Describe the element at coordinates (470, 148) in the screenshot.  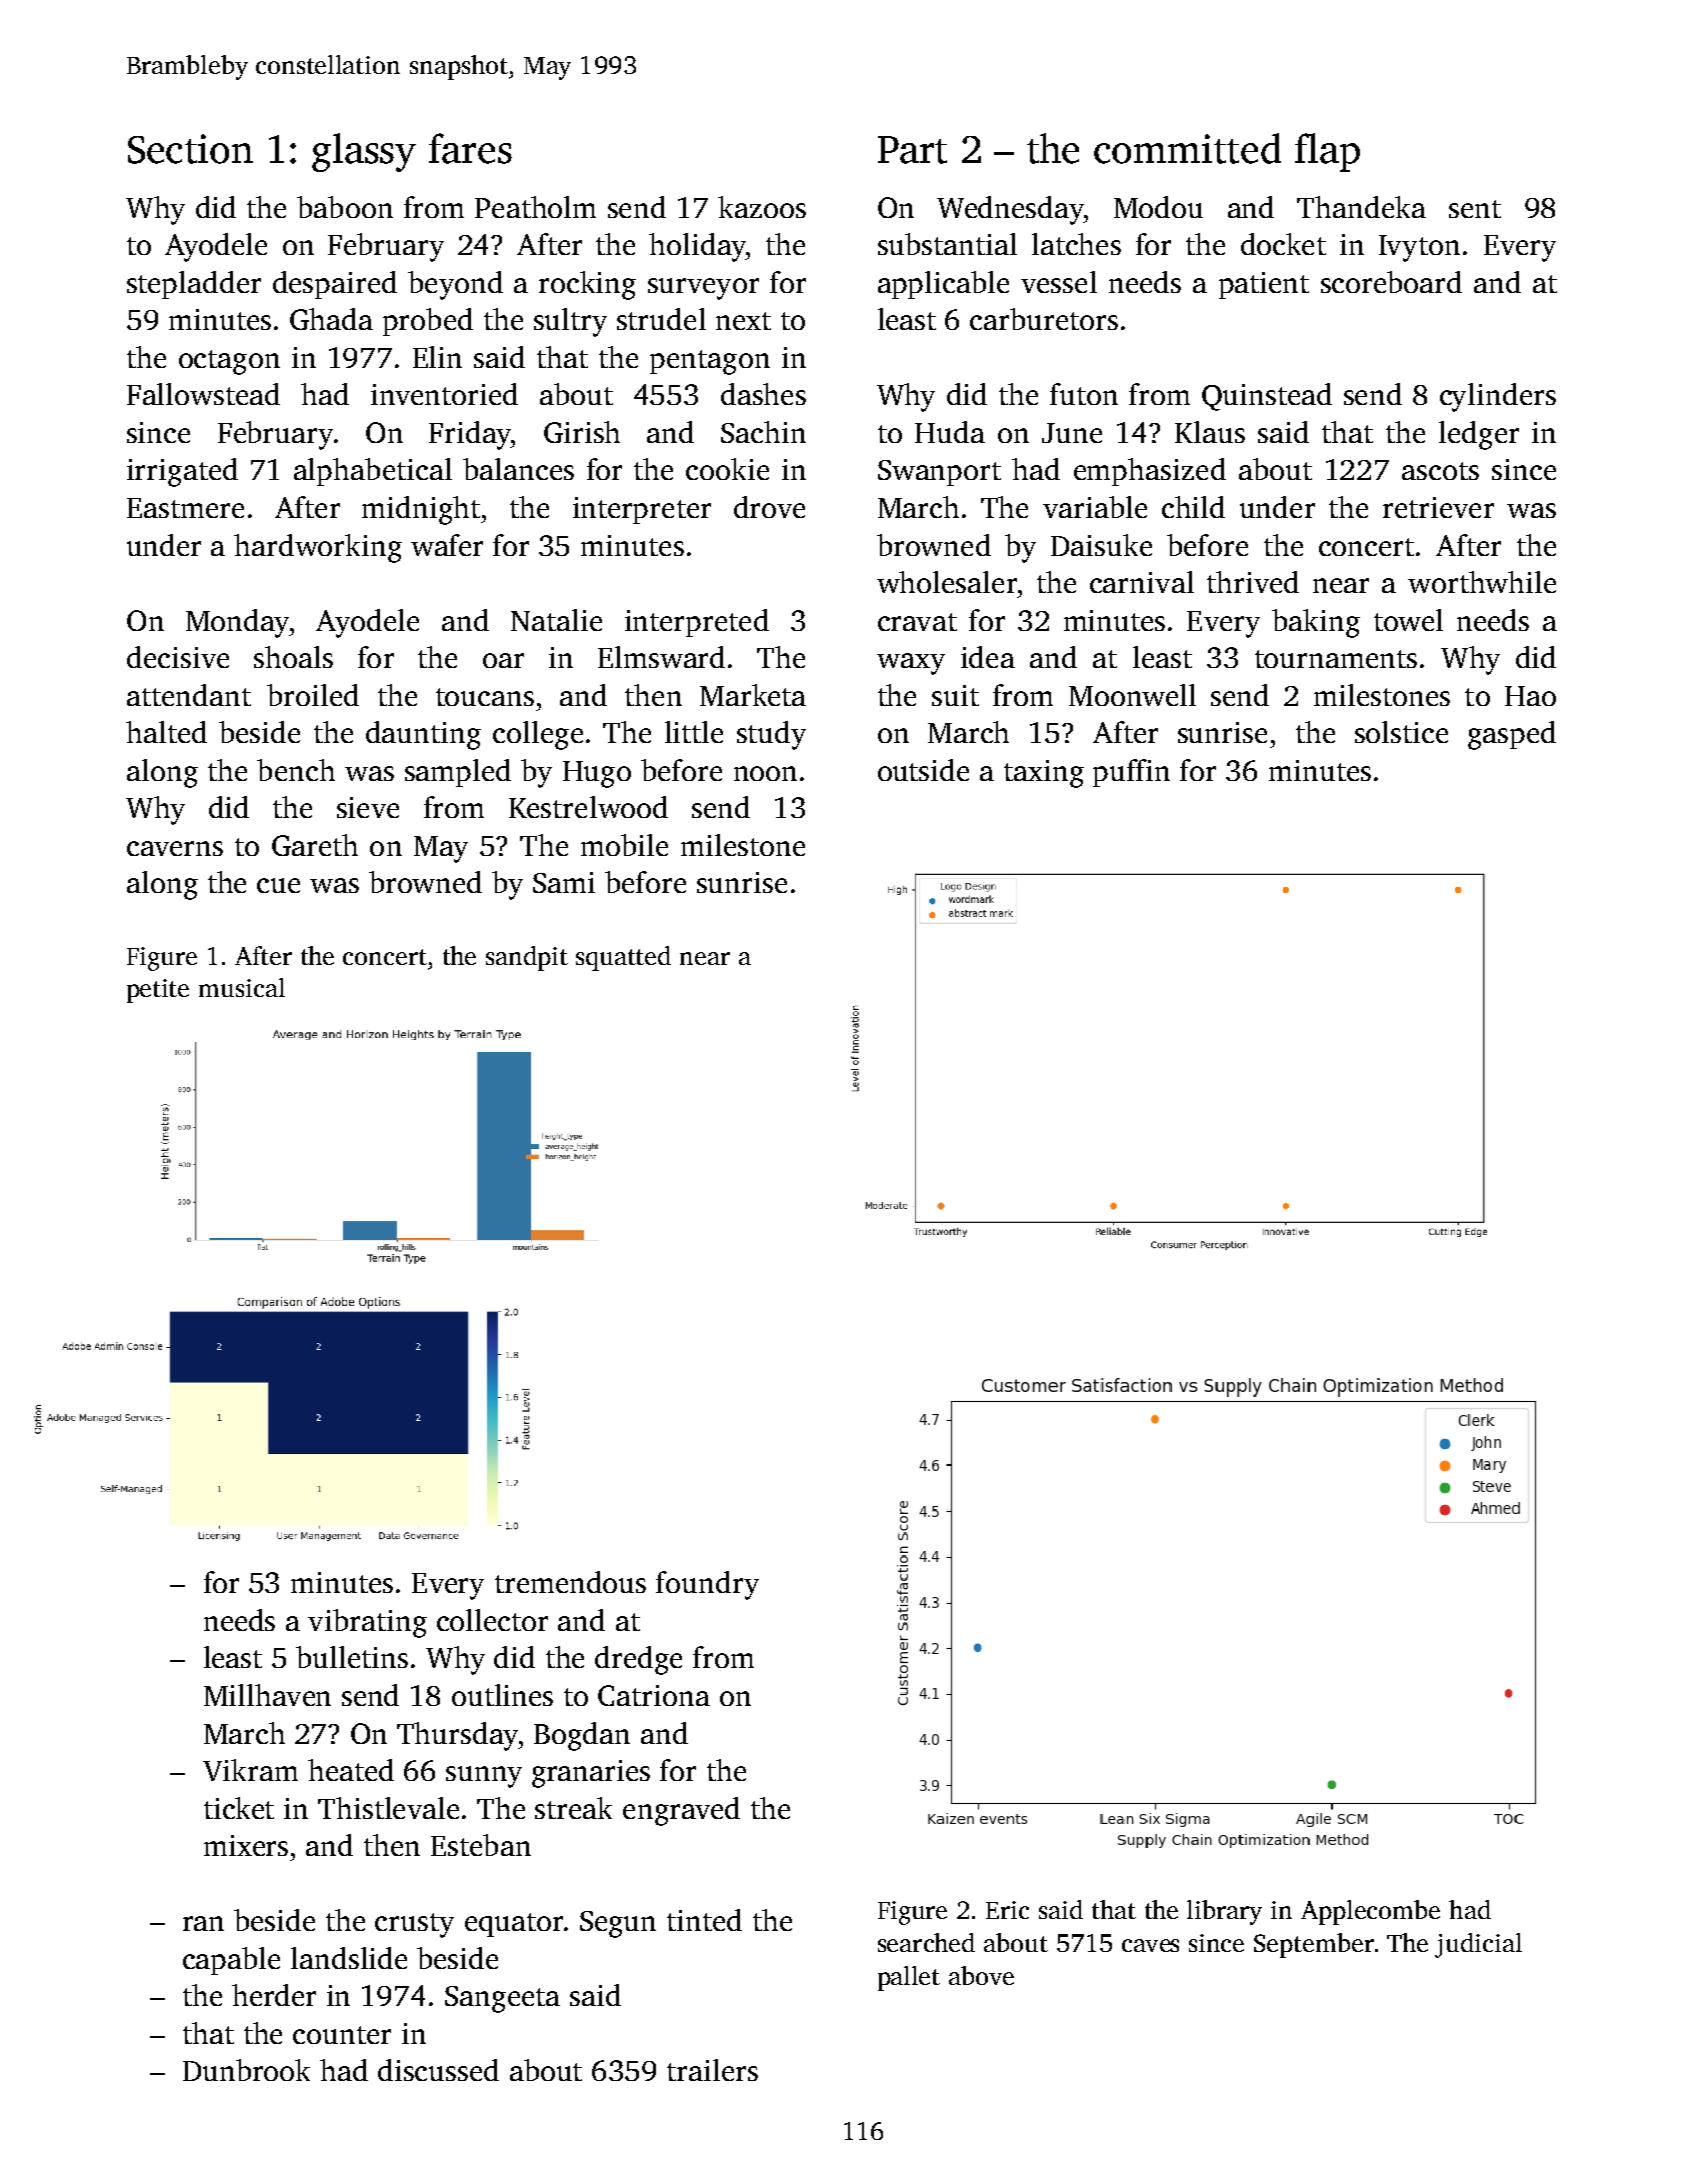
I see `fares` at that location.
